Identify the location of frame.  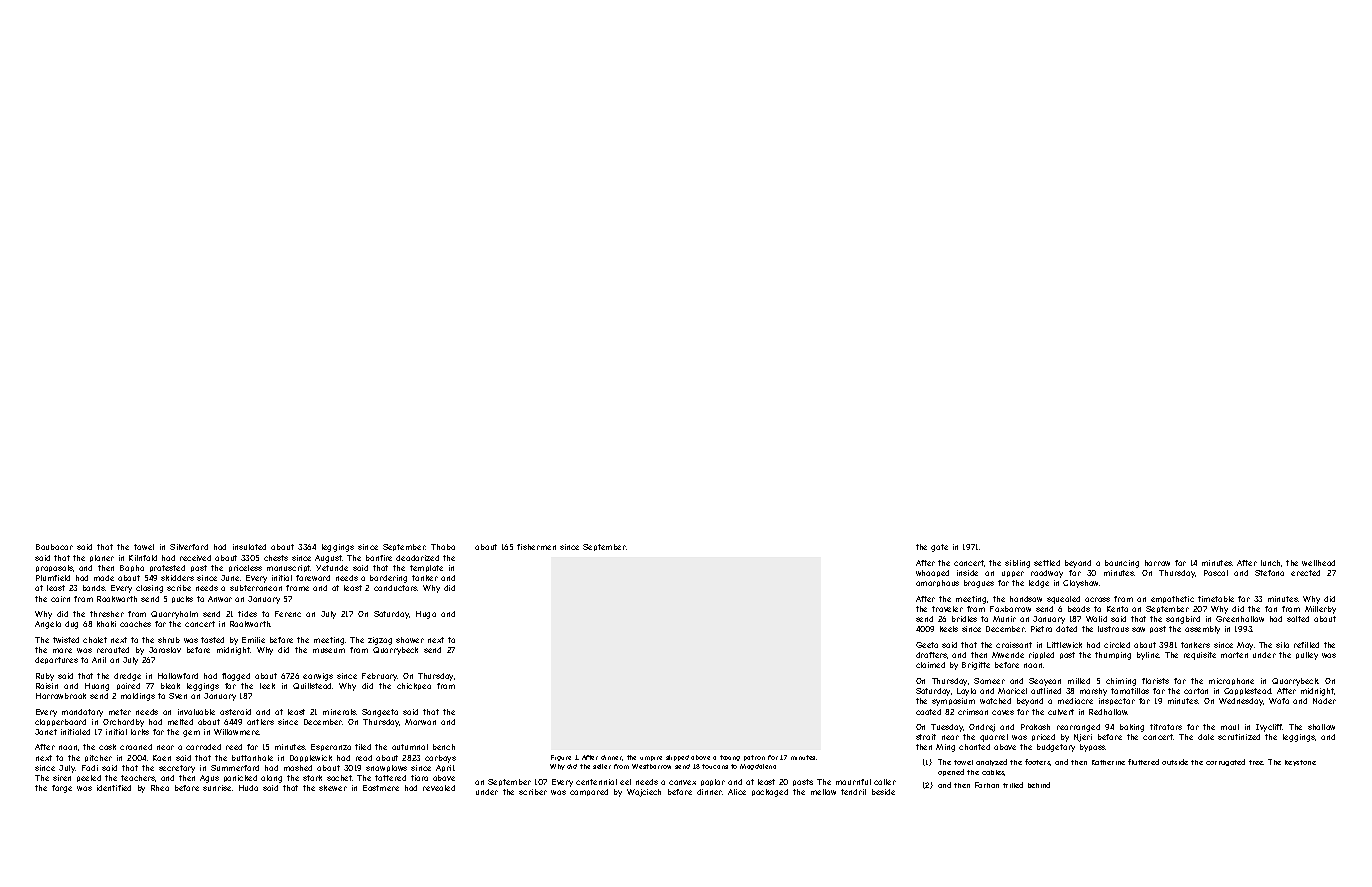
(297, 588).
